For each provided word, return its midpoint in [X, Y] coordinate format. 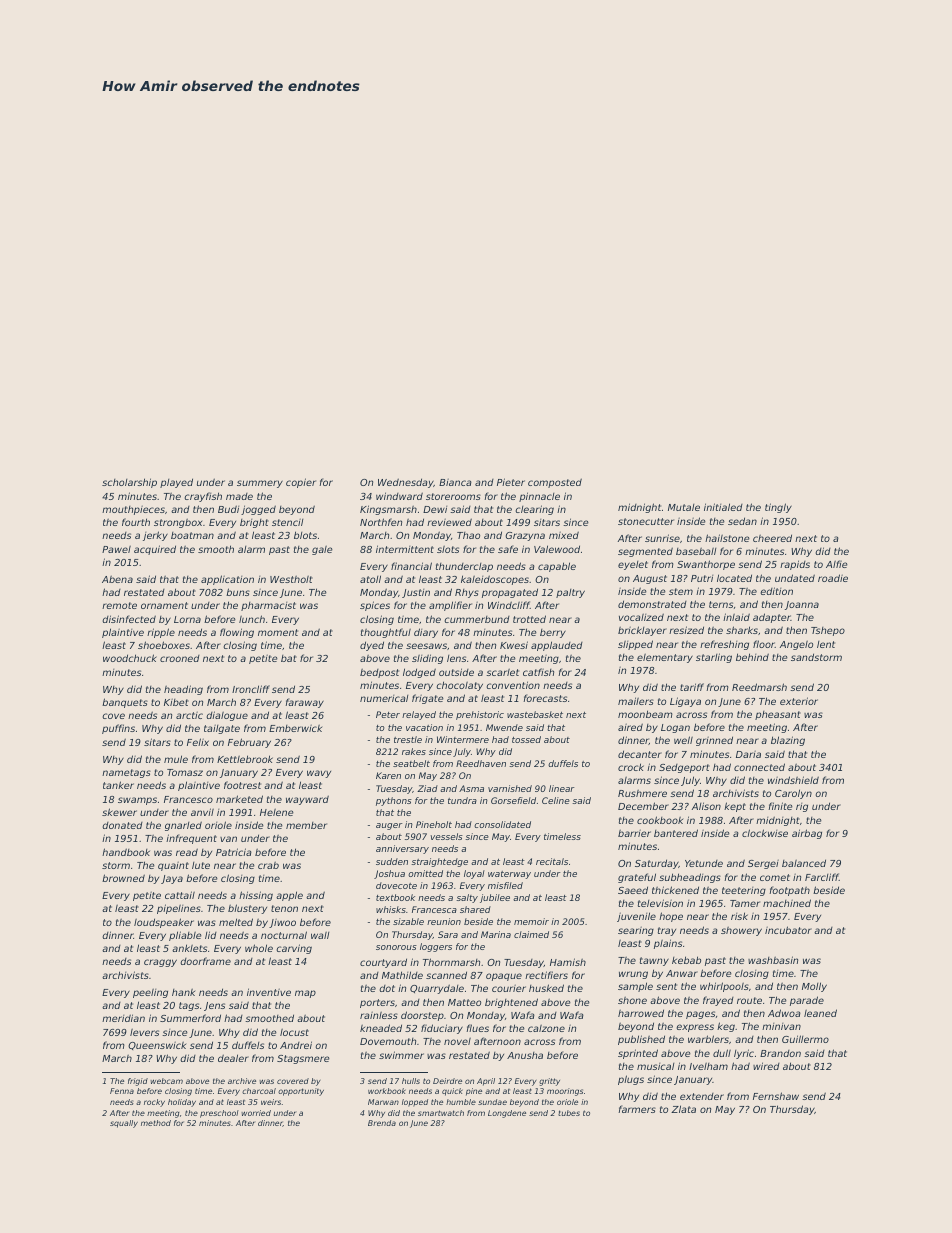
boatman [192, 535]
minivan [781, 1026]
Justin [416, 593]
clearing [534, 510]
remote [119, 605]
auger [389, 826]
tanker [118, 785]
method [156, 1123]
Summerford [190, 1018]
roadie [833, 578]
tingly [778, 508]
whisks [391, 909]
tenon [284, 908]
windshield [793, 780]
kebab [686, 960]
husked [546, 988]
